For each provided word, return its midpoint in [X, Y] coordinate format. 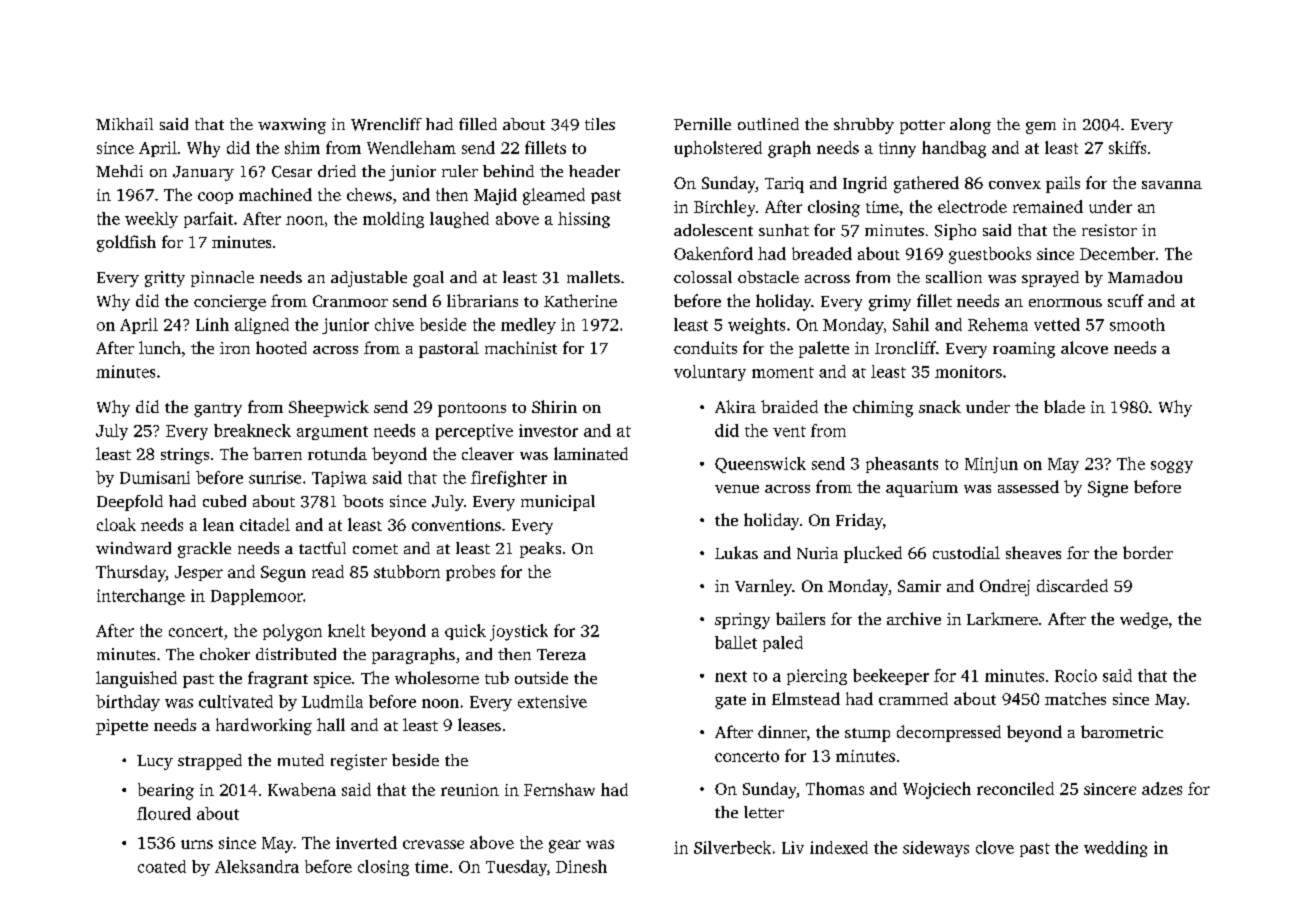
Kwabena [302, 789]
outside [541, 677]
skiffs [1127, 147]
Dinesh [581, 866]
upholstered [718, 149]
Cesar [292, 172]
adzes [1162, 788]
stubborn [407, 571]
